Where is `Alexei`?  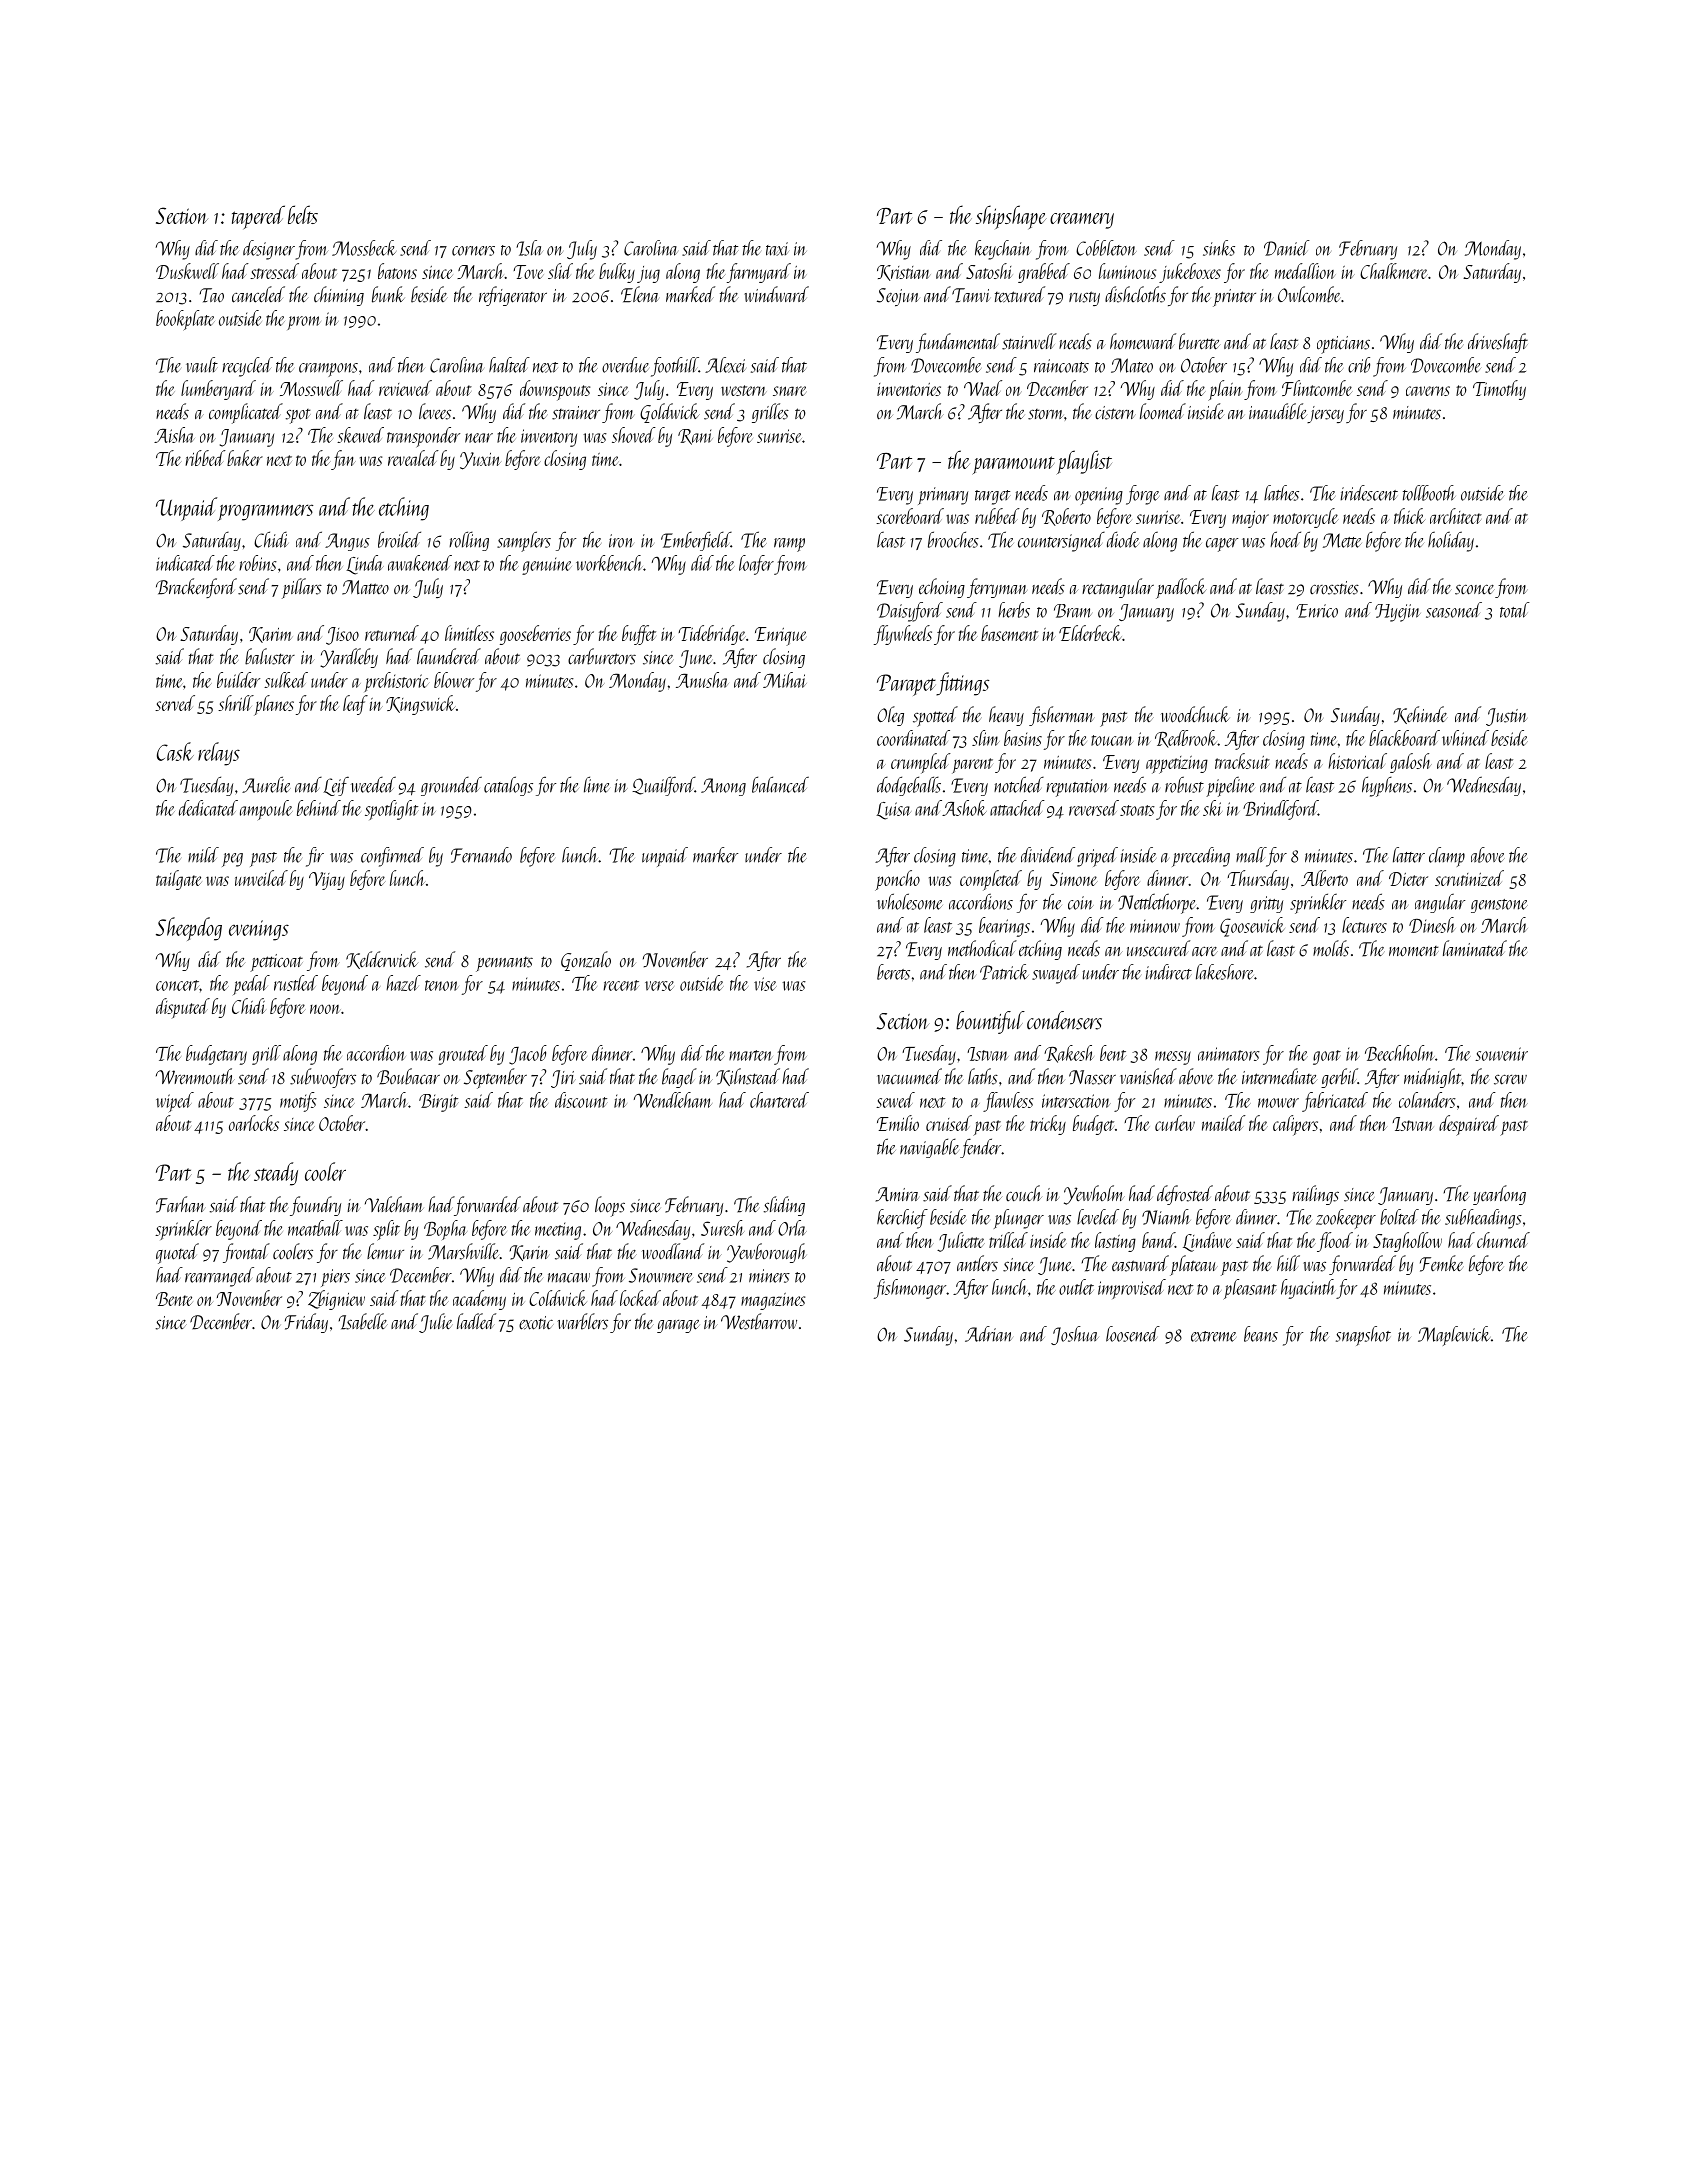 Alexei is located at coordinates (725, 365).
